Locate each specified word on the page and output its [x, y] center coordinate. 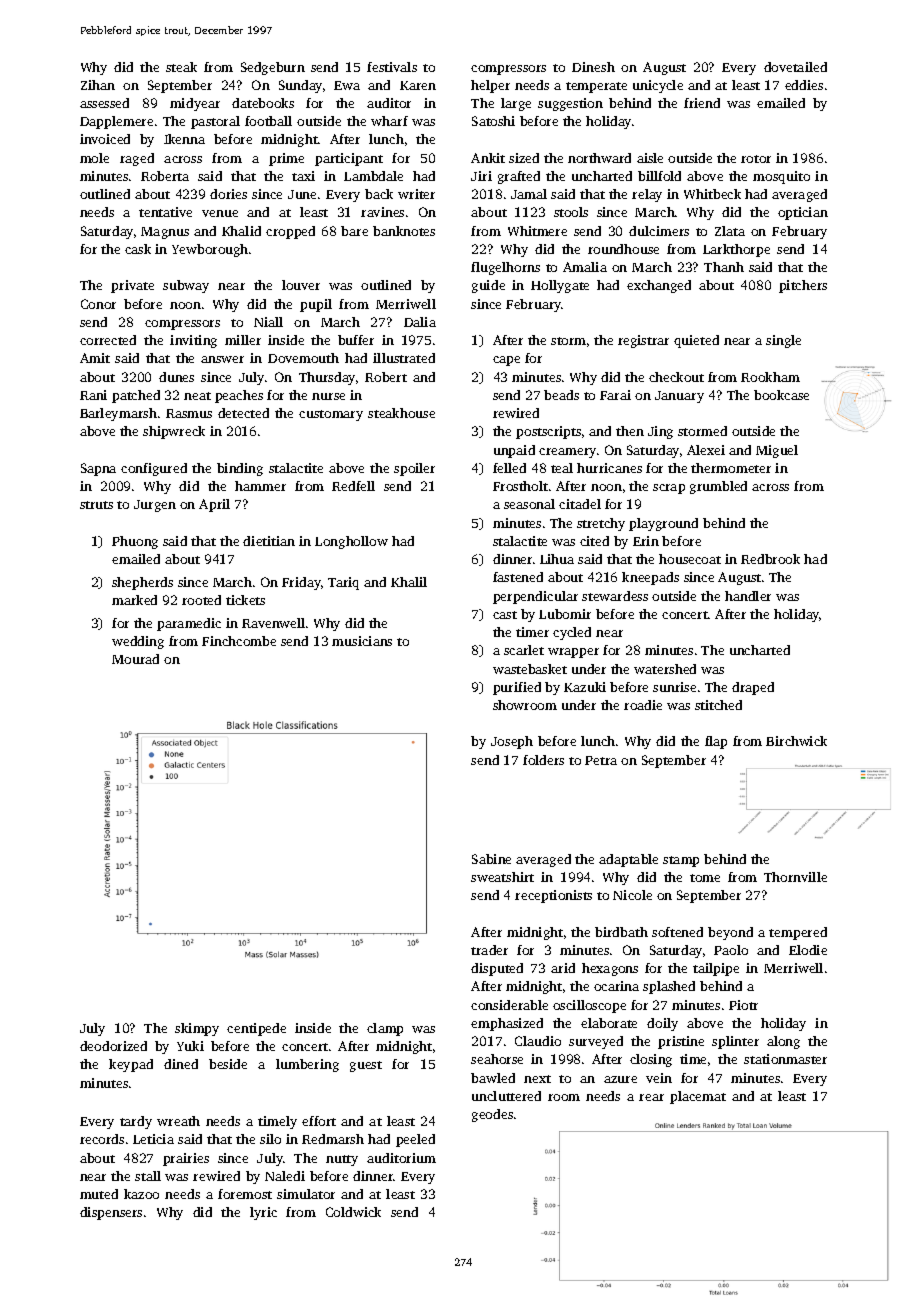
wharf [389, 121]
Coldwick [353, 1212]
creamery [567, 453]
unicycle [658, 86]
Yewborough [210, 250]
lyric [263, 1213]
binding [240, 469]
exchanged [659, 286]
